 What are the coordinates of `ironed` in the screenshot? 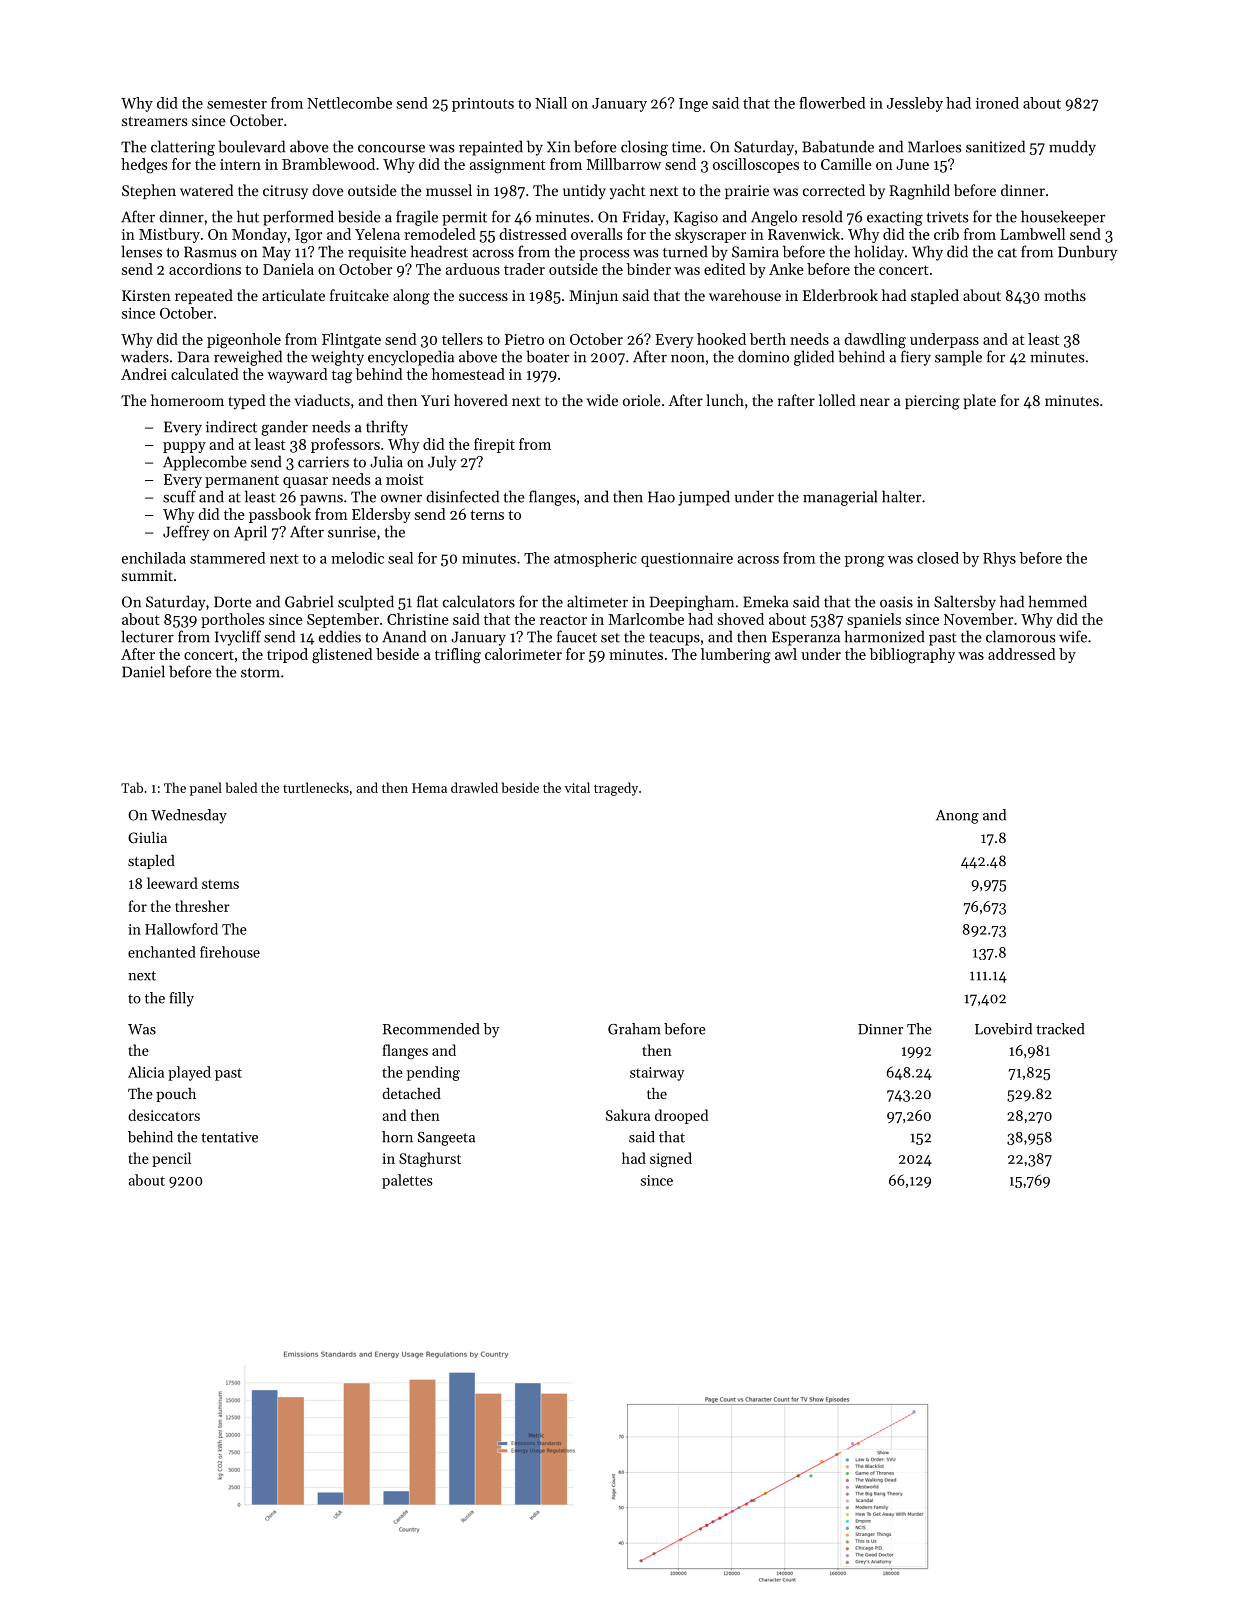 It's located at (997, 103).
